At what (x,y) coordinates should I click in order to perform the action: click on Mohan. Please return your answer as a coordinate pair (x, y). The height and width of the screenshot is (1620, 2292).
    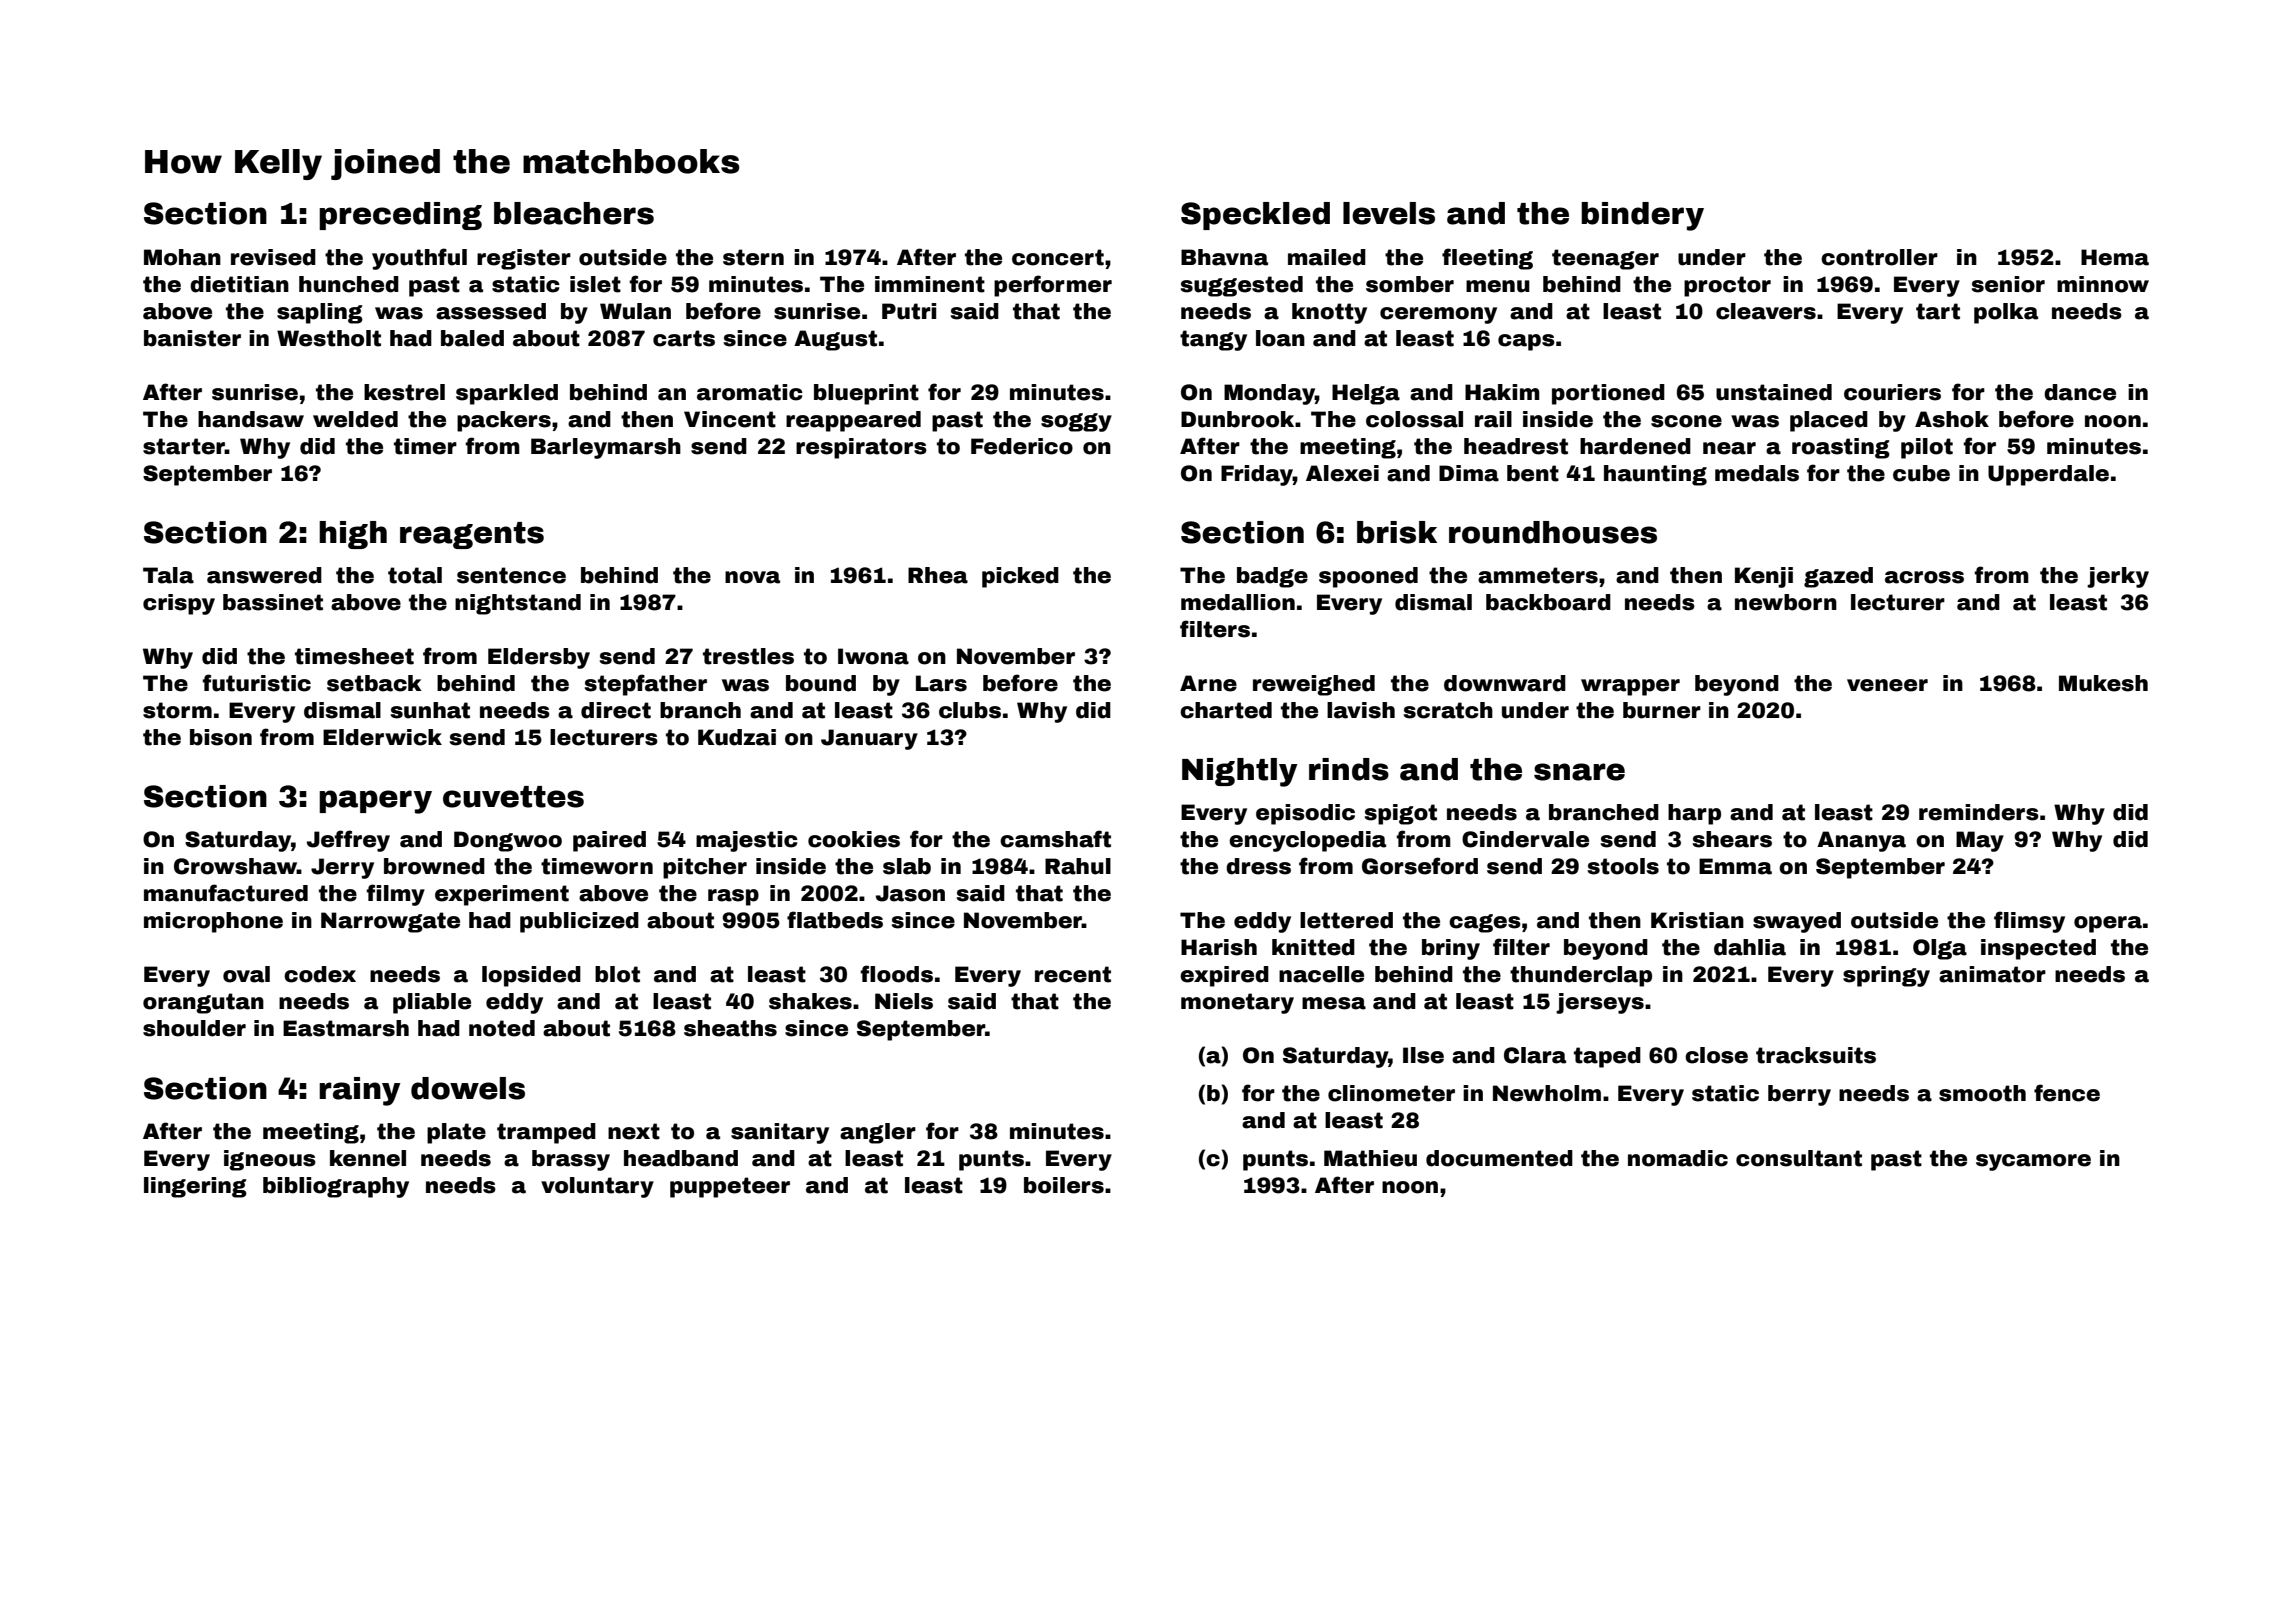
    Looking at the image, I should click on (182, 257).
